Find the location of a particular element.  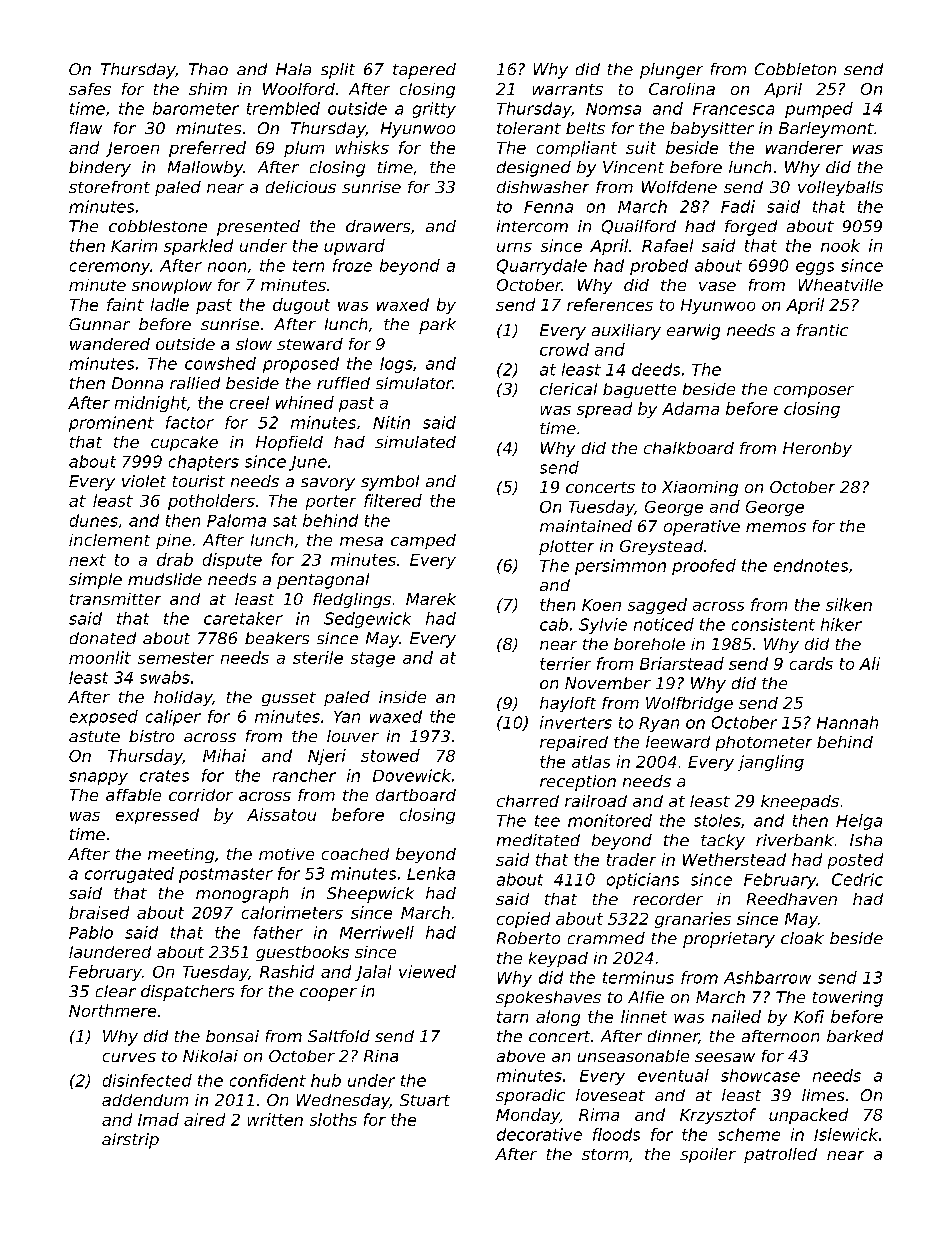

whisks is located at coordinates (362, 147).
